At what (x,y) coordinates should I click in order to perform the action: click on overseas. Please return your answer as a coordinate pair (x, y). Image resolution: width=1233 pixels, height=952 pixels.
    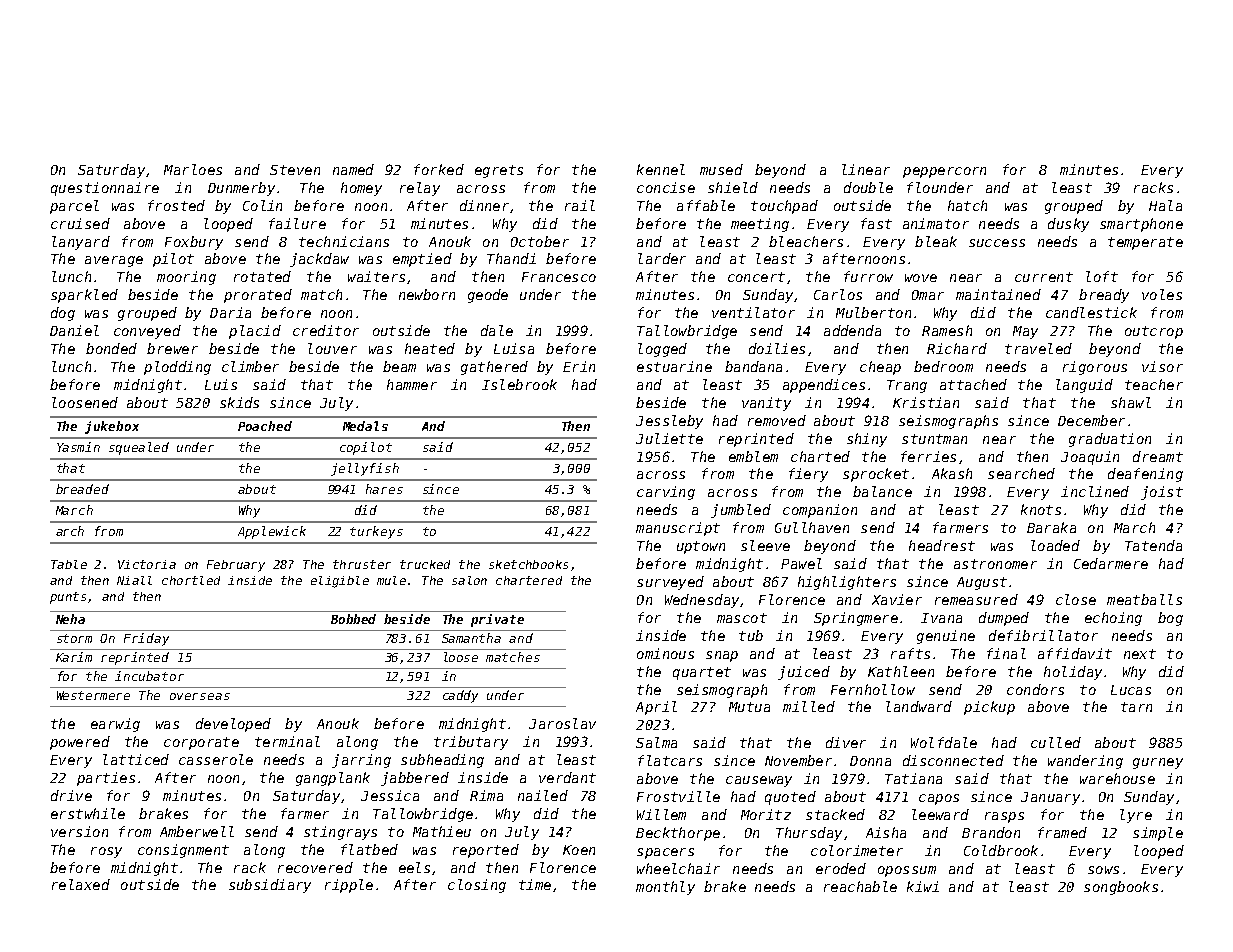
    Looking at the image, I should click on (200, 696).
